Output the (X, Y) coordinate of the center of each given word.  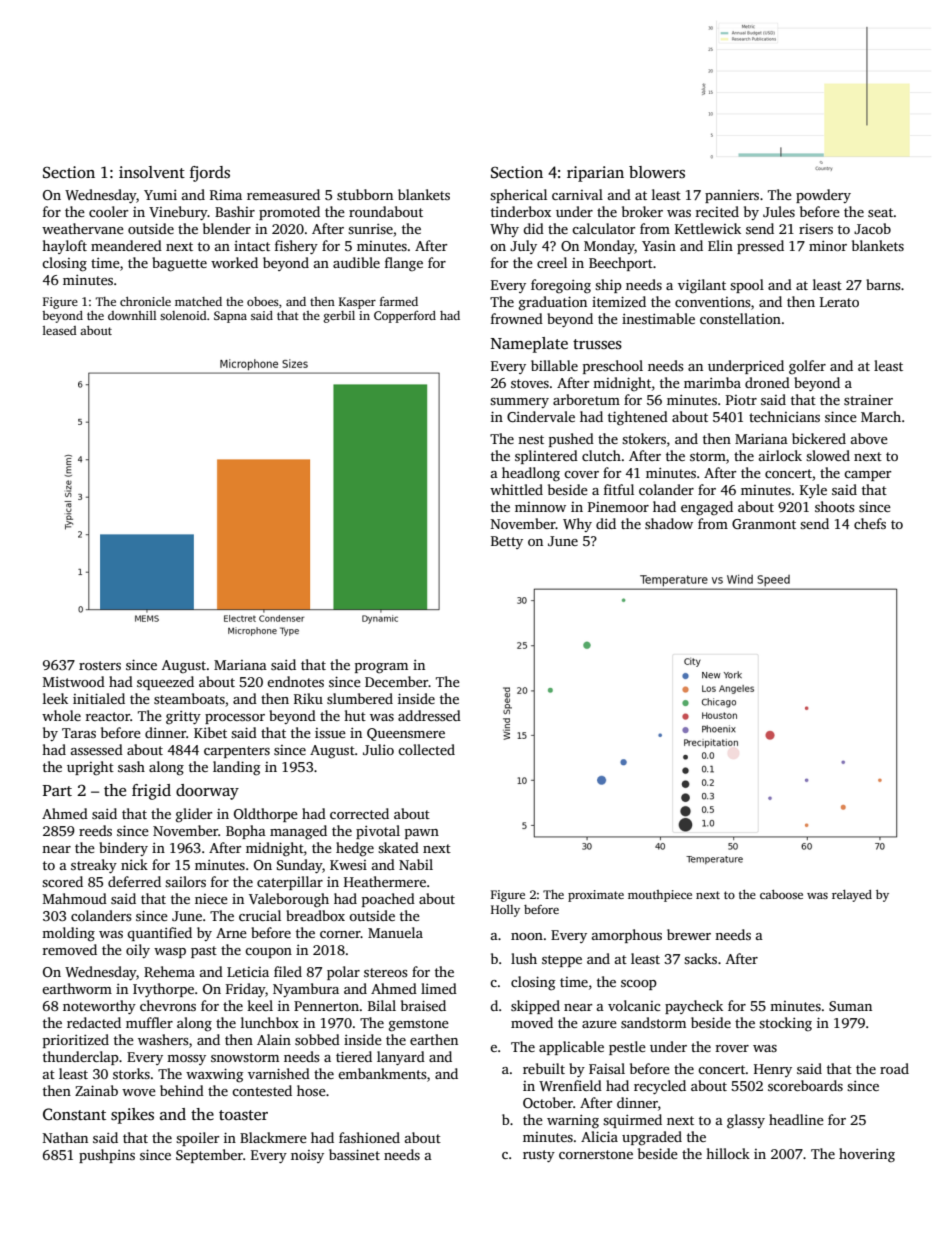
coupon (268, 953)
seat (881, 212)
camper (867, 476)
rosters (100, 665)
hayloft (64, 247)
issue (330, 733)
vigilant (702, 286)
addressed (429, 715)
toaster (243, 1115)
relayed (852, 896)
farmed (399, 301)
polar (343, 973)
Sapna (230, 317)
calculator (603, 228)
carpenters (237, 752)
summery (519, 403)
